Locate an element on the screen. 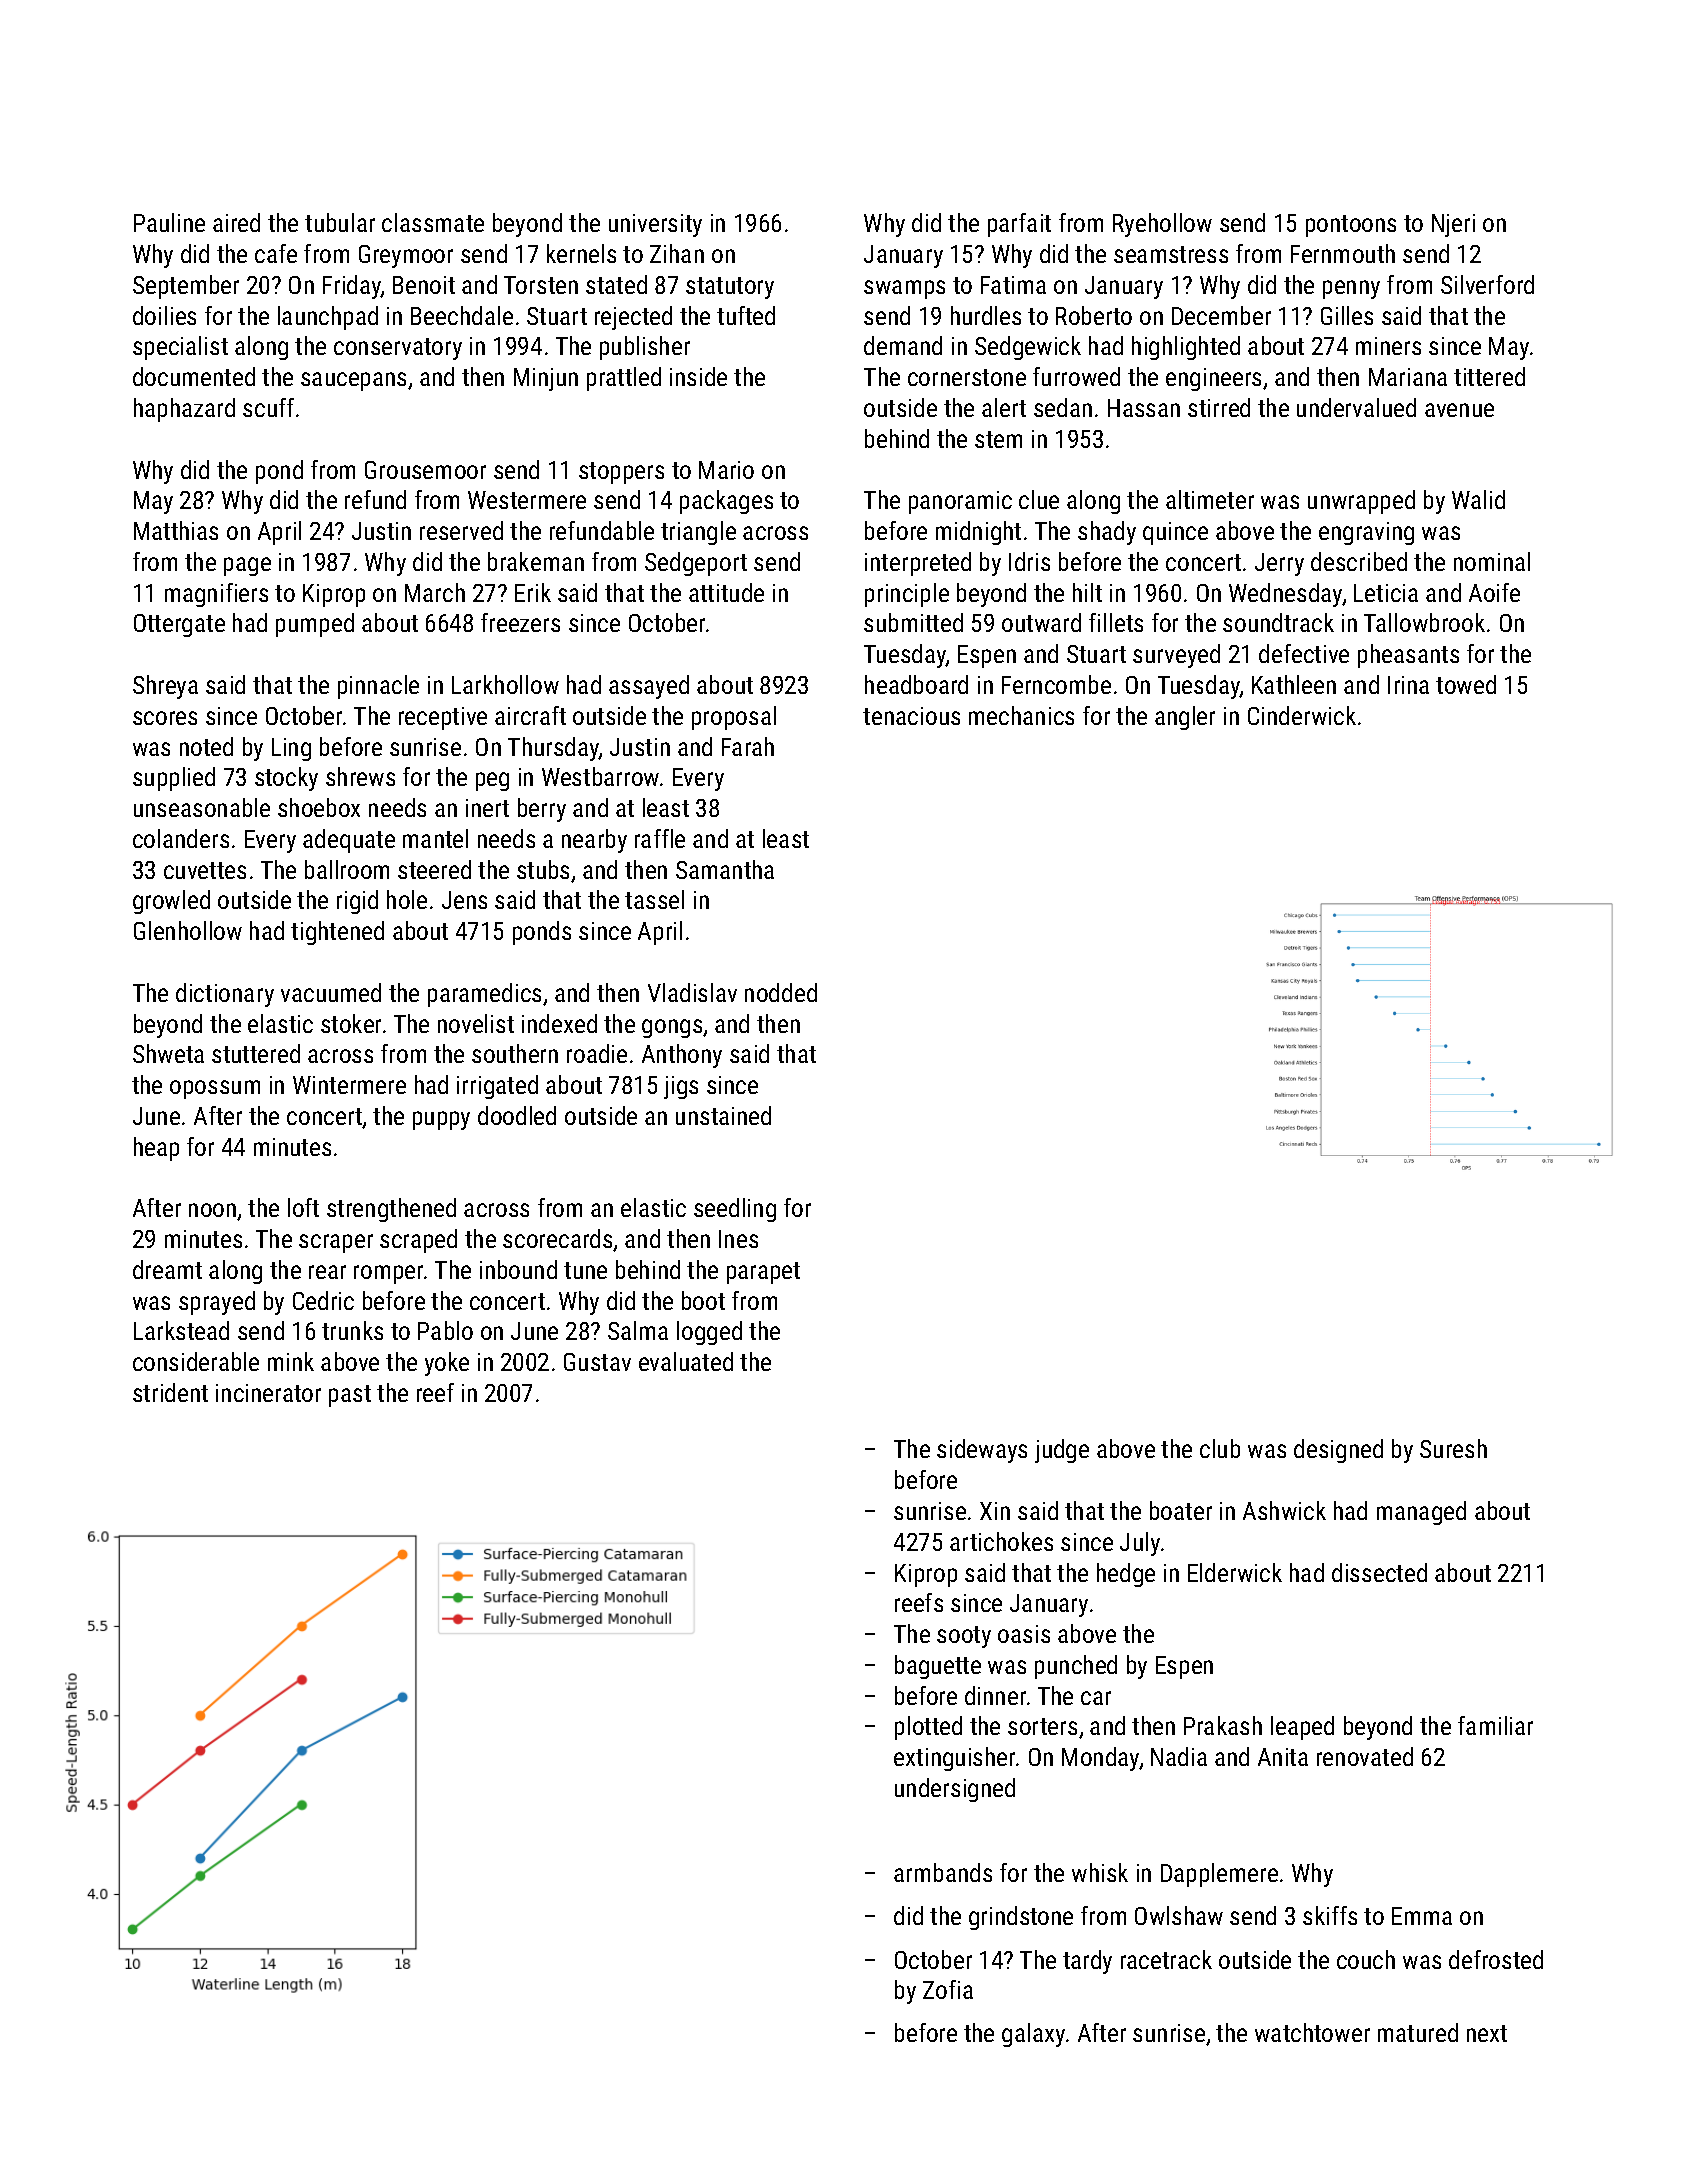 This screenshot has width=1683, height=2178. towed is located at coordinates (1466, 684).
